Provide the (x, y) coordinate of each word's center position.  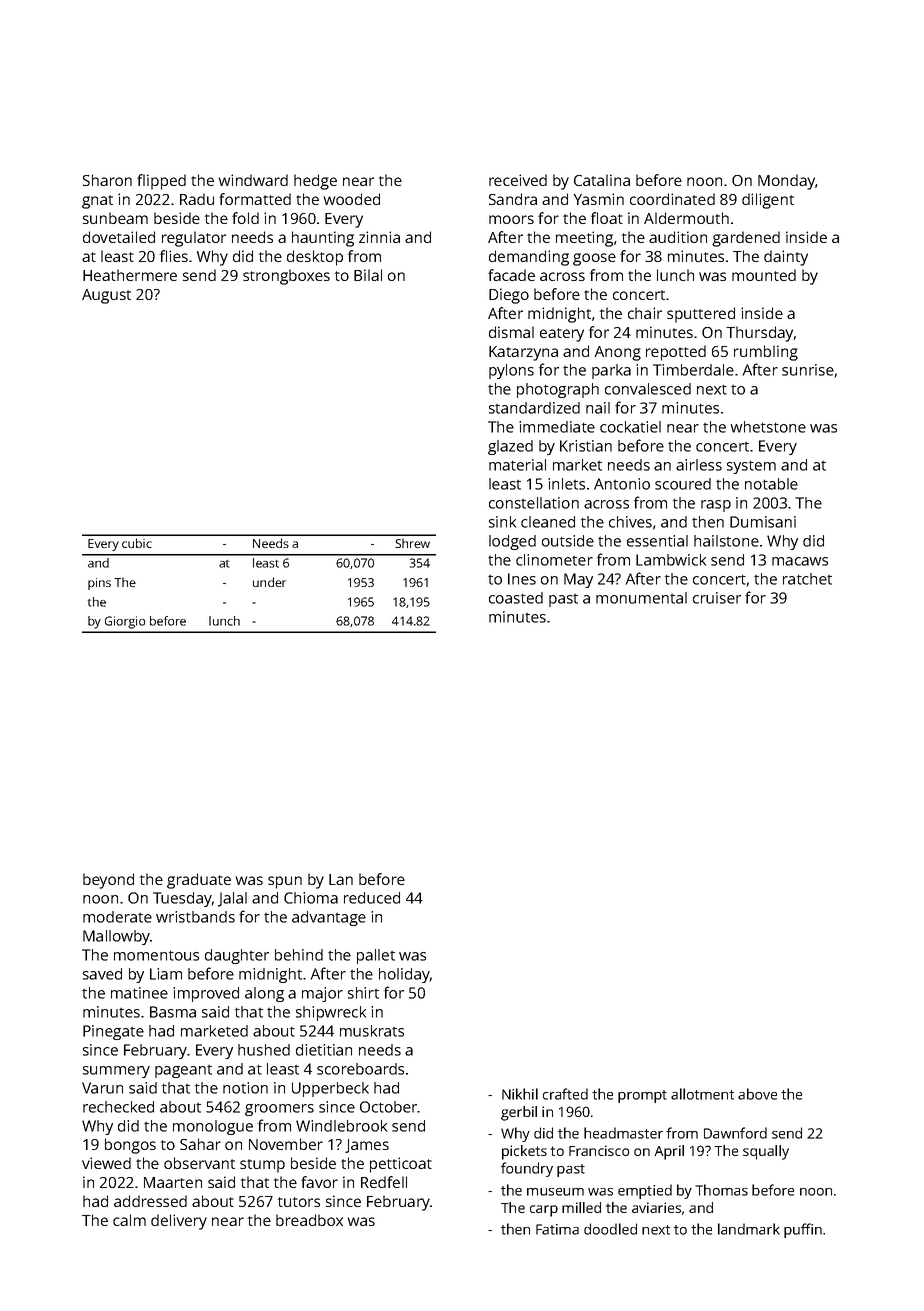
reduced (372, 898)
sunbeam (115, 218)
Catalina (602, 180)
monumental (641, 598)
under (269, 582)
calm (129, 1220)
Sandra (513, 199)
